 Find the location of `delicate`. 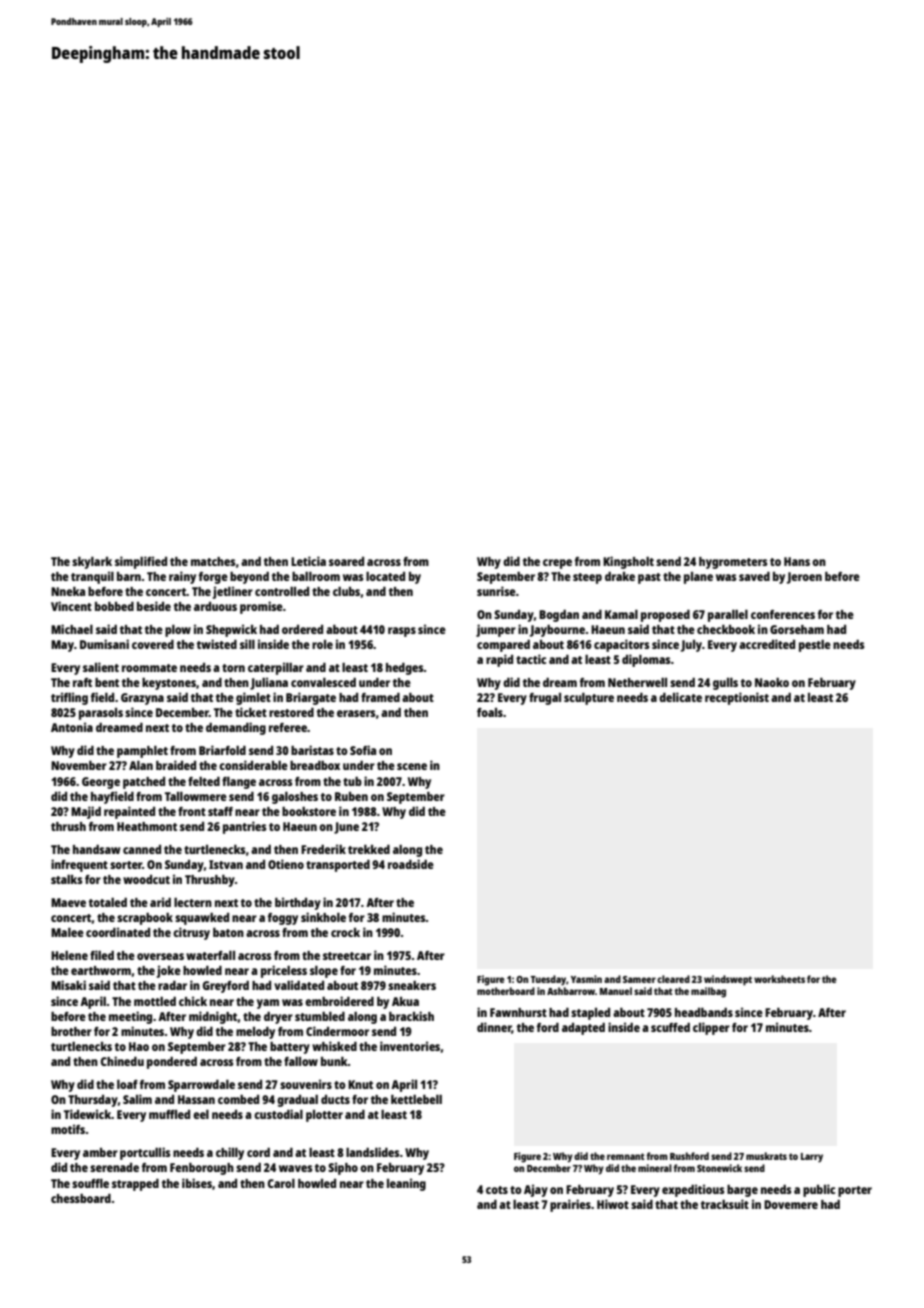

delicate is located at coordinates (680, 697).
